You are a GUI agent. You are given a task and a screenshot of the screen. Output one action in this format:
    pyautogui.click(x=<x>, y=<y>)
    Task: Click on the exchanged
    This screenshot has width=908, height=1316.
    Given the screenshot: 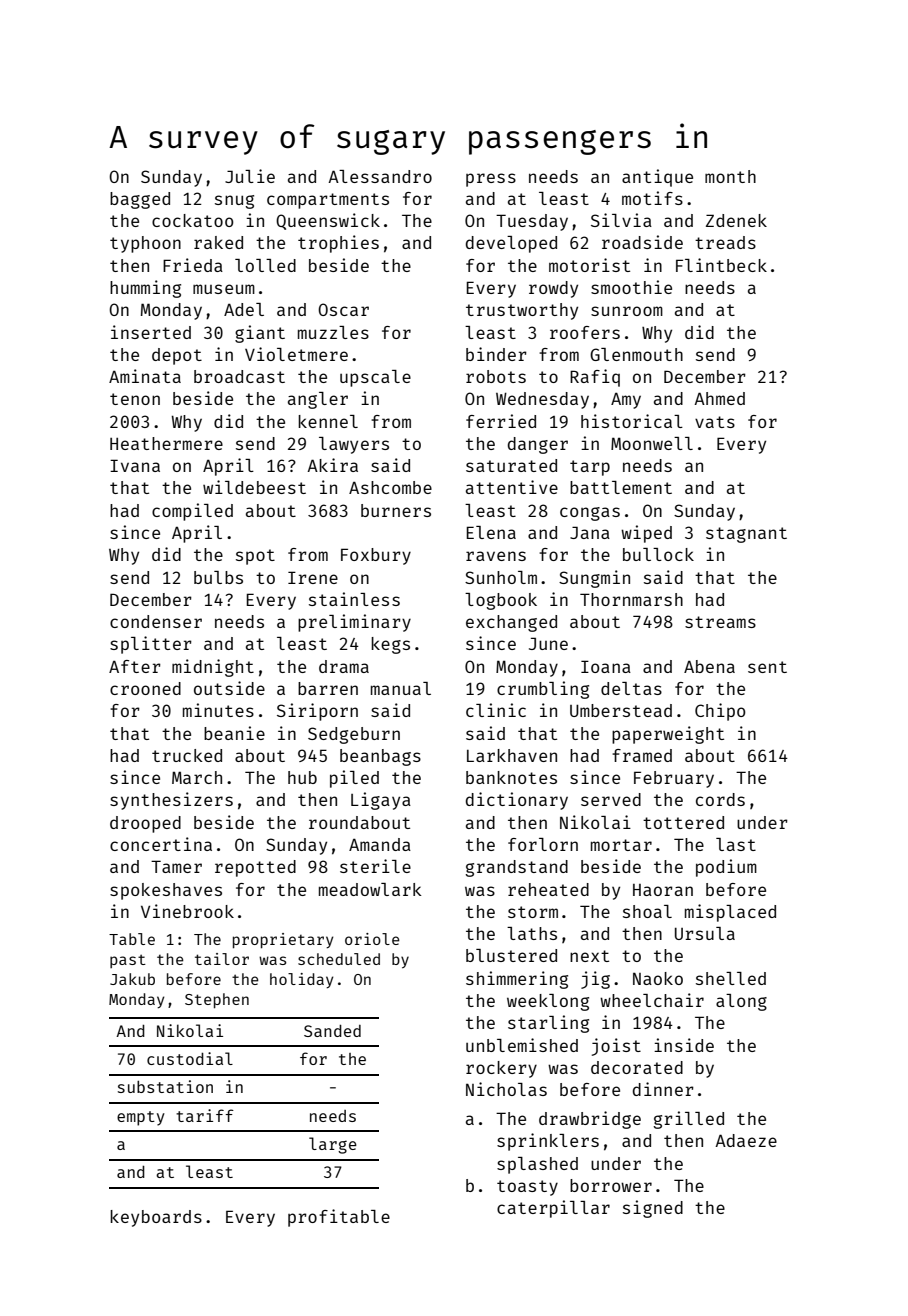 What is the action you would take?
    pyautogui.click(x=511, y=623)
